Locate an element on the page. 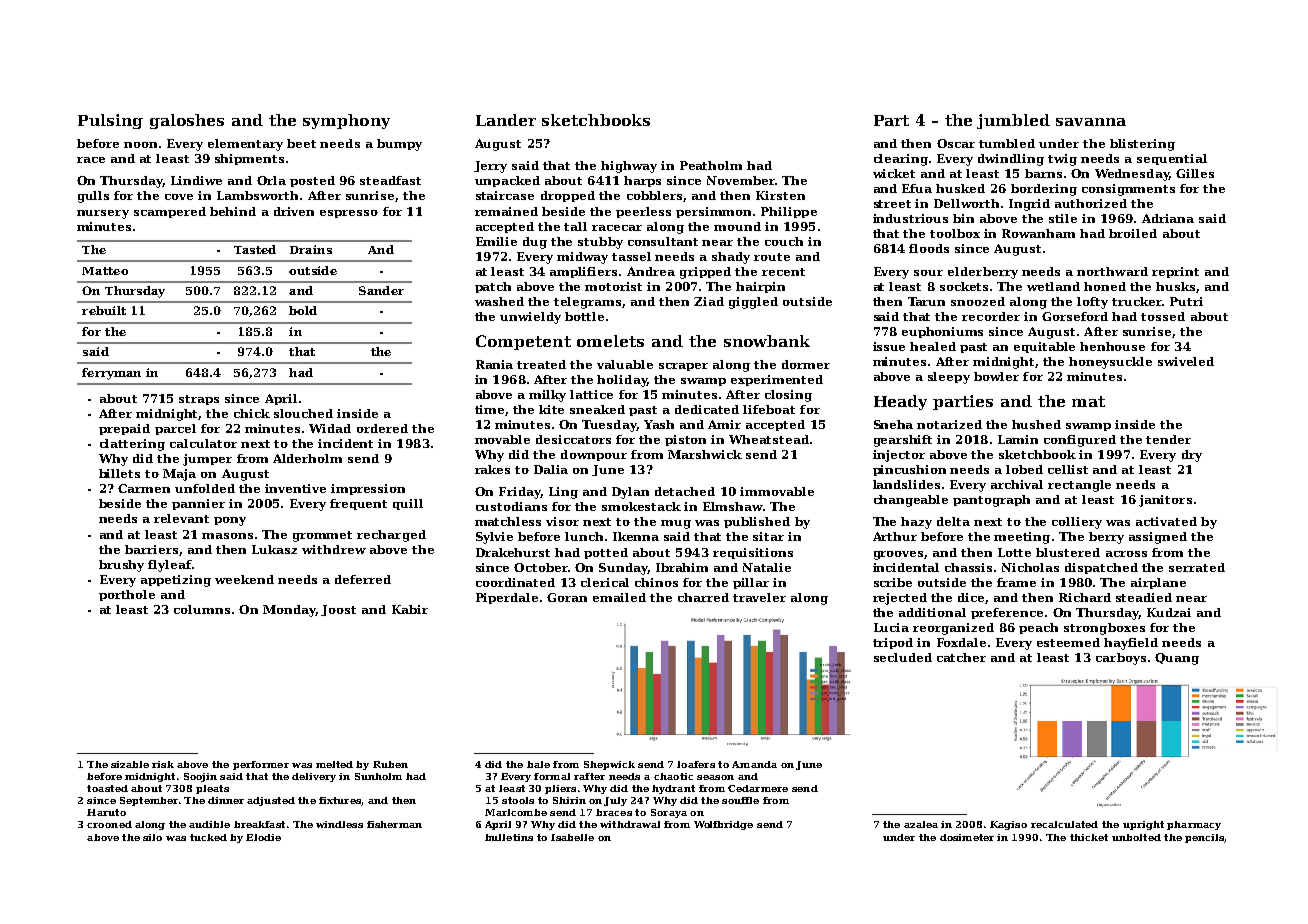 Image resolution: width=1308 pixels, height=924 pixels. shipments is located at coordinates (249, 159).
